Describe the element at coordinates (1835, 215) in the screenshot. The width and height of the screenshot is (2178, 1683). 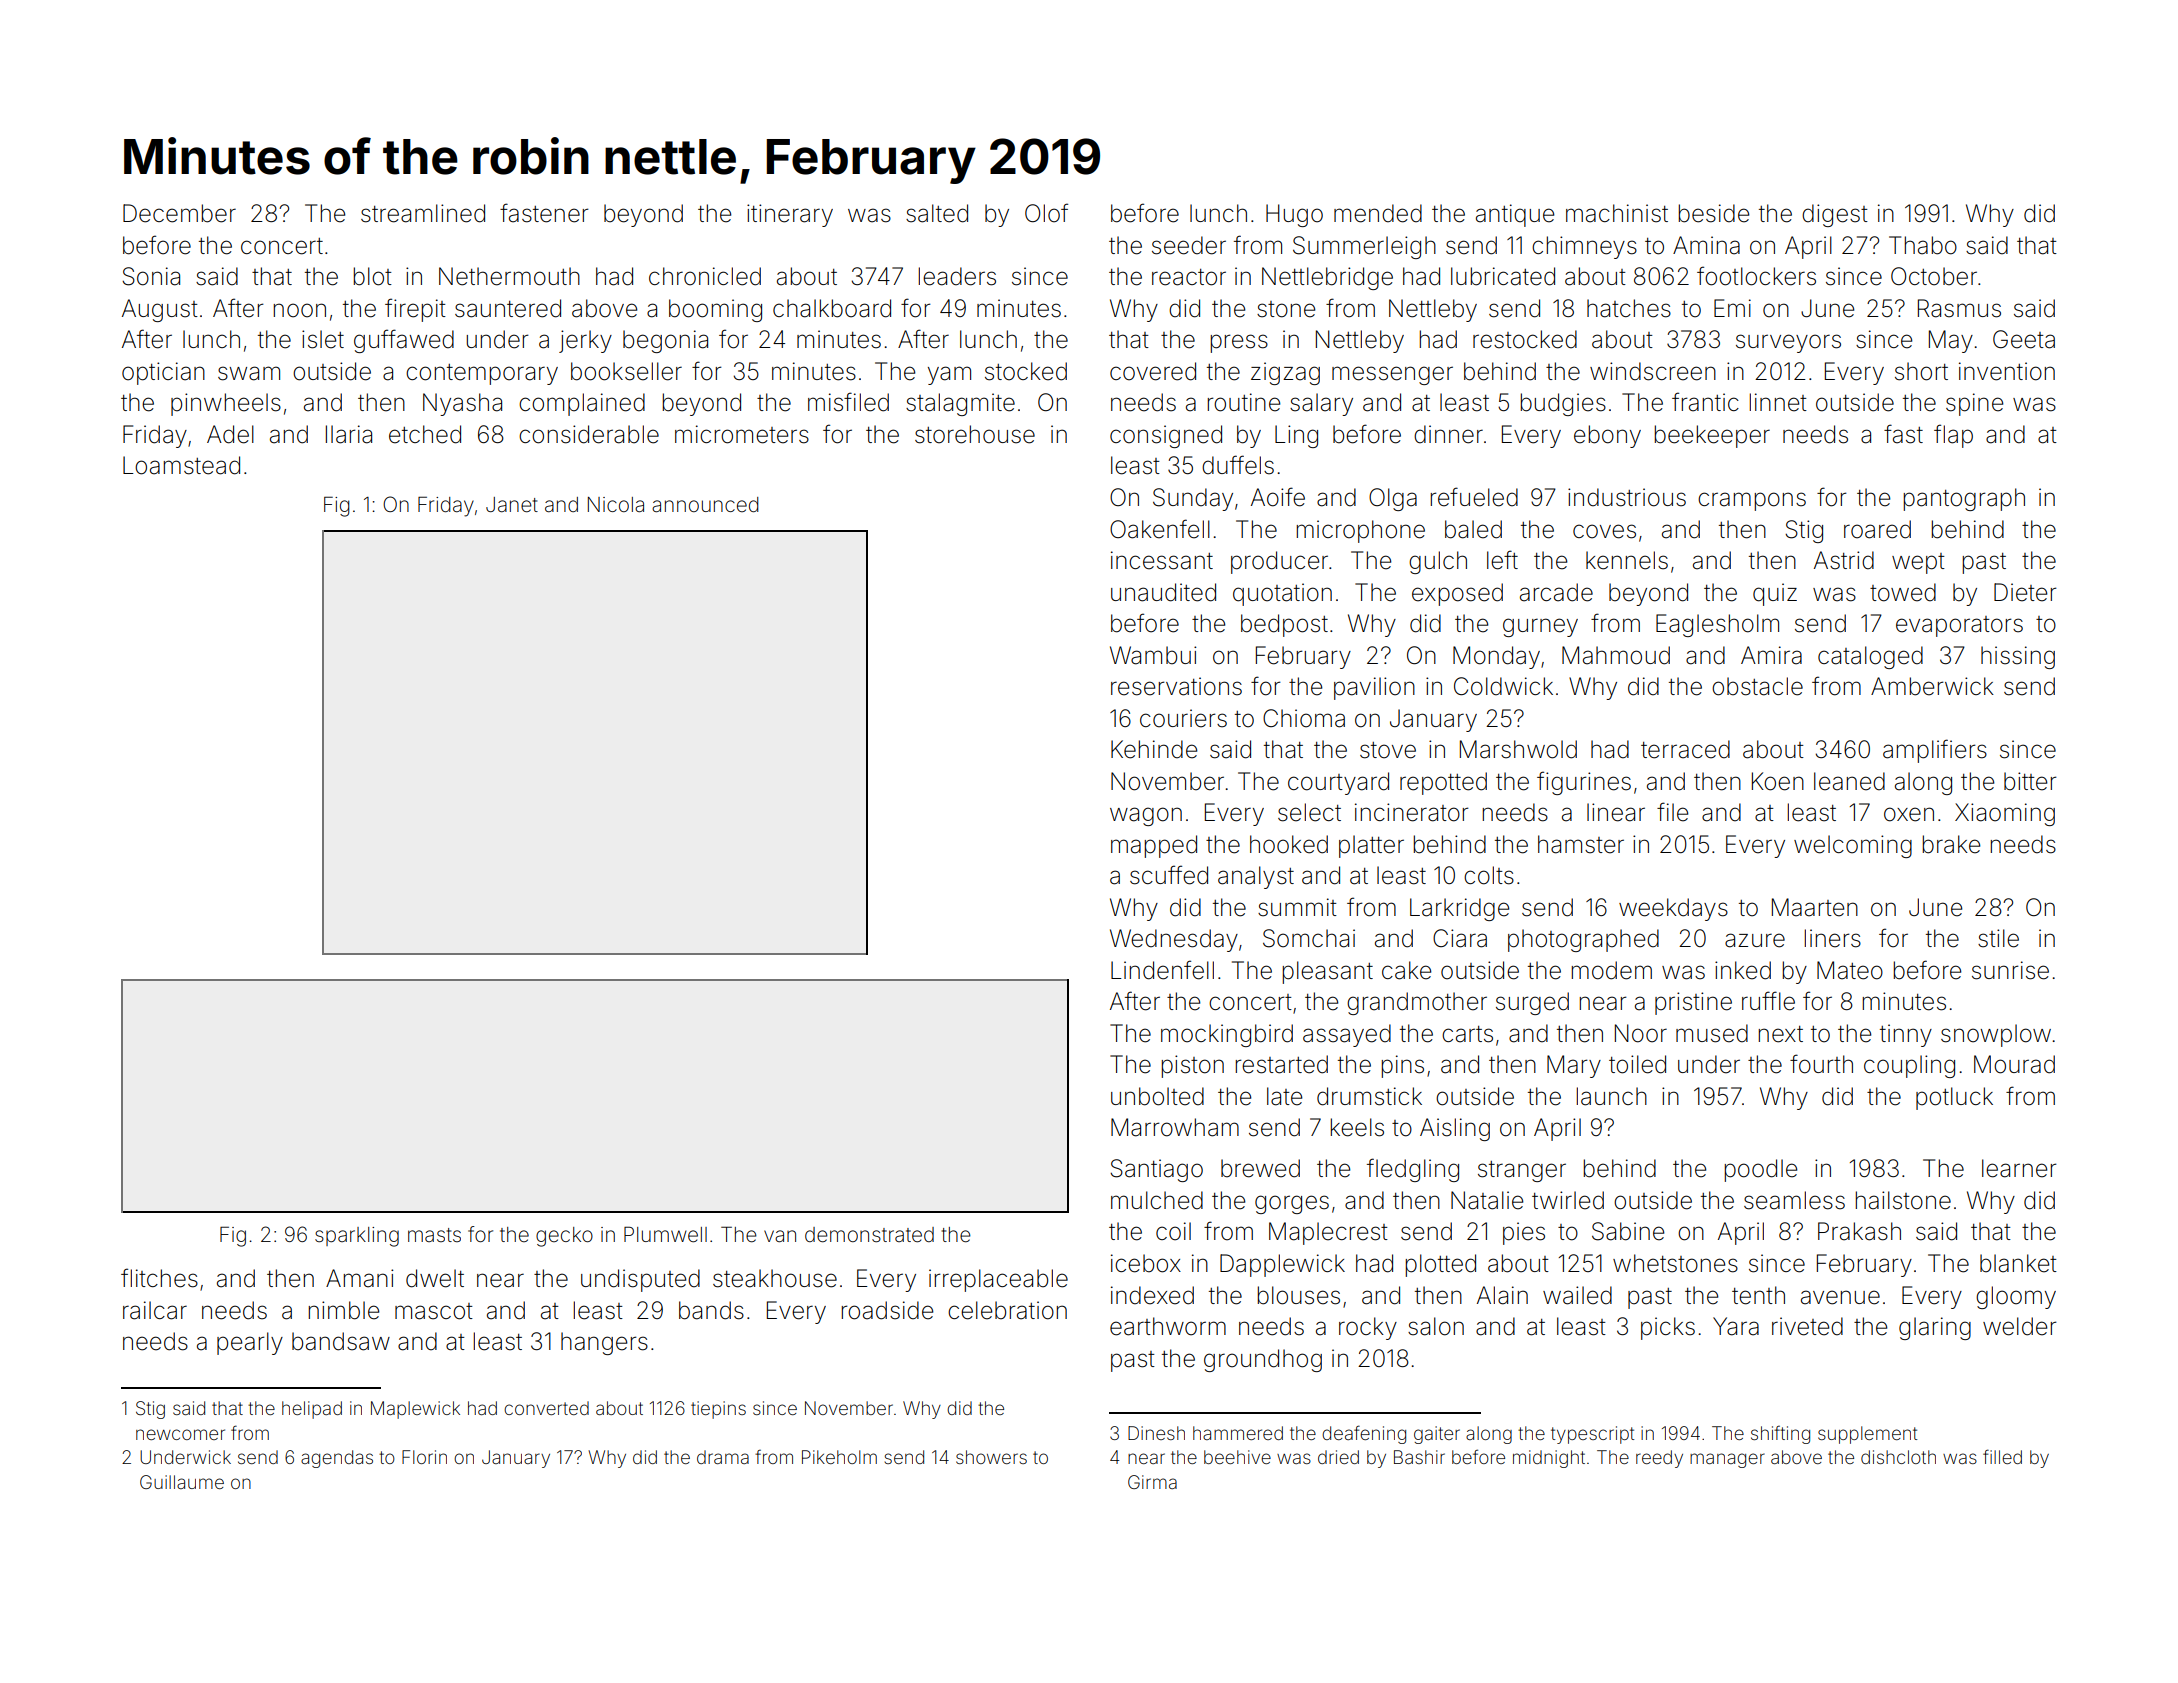
I see `digest` at that location.
